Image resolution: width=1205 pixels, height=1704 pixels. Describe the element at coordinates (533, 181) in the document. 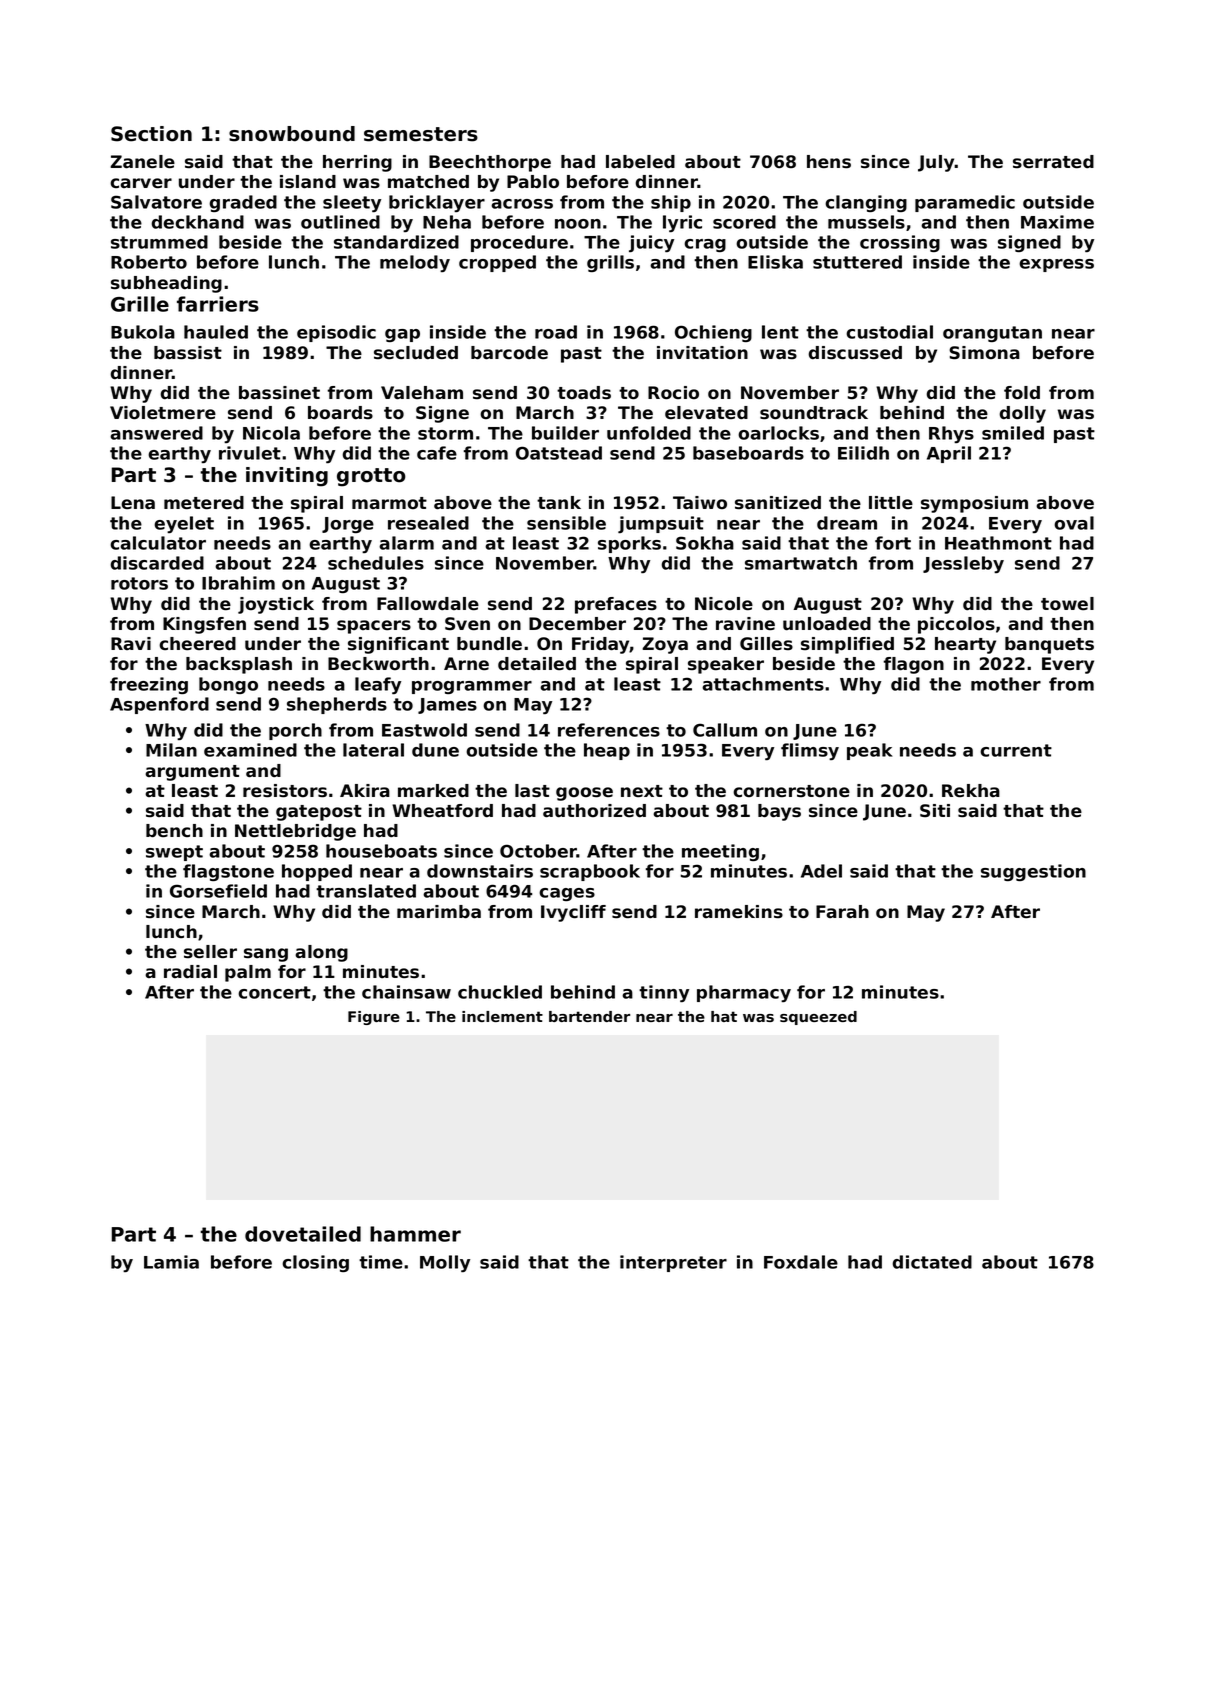

I see `Pablo` at that location.
